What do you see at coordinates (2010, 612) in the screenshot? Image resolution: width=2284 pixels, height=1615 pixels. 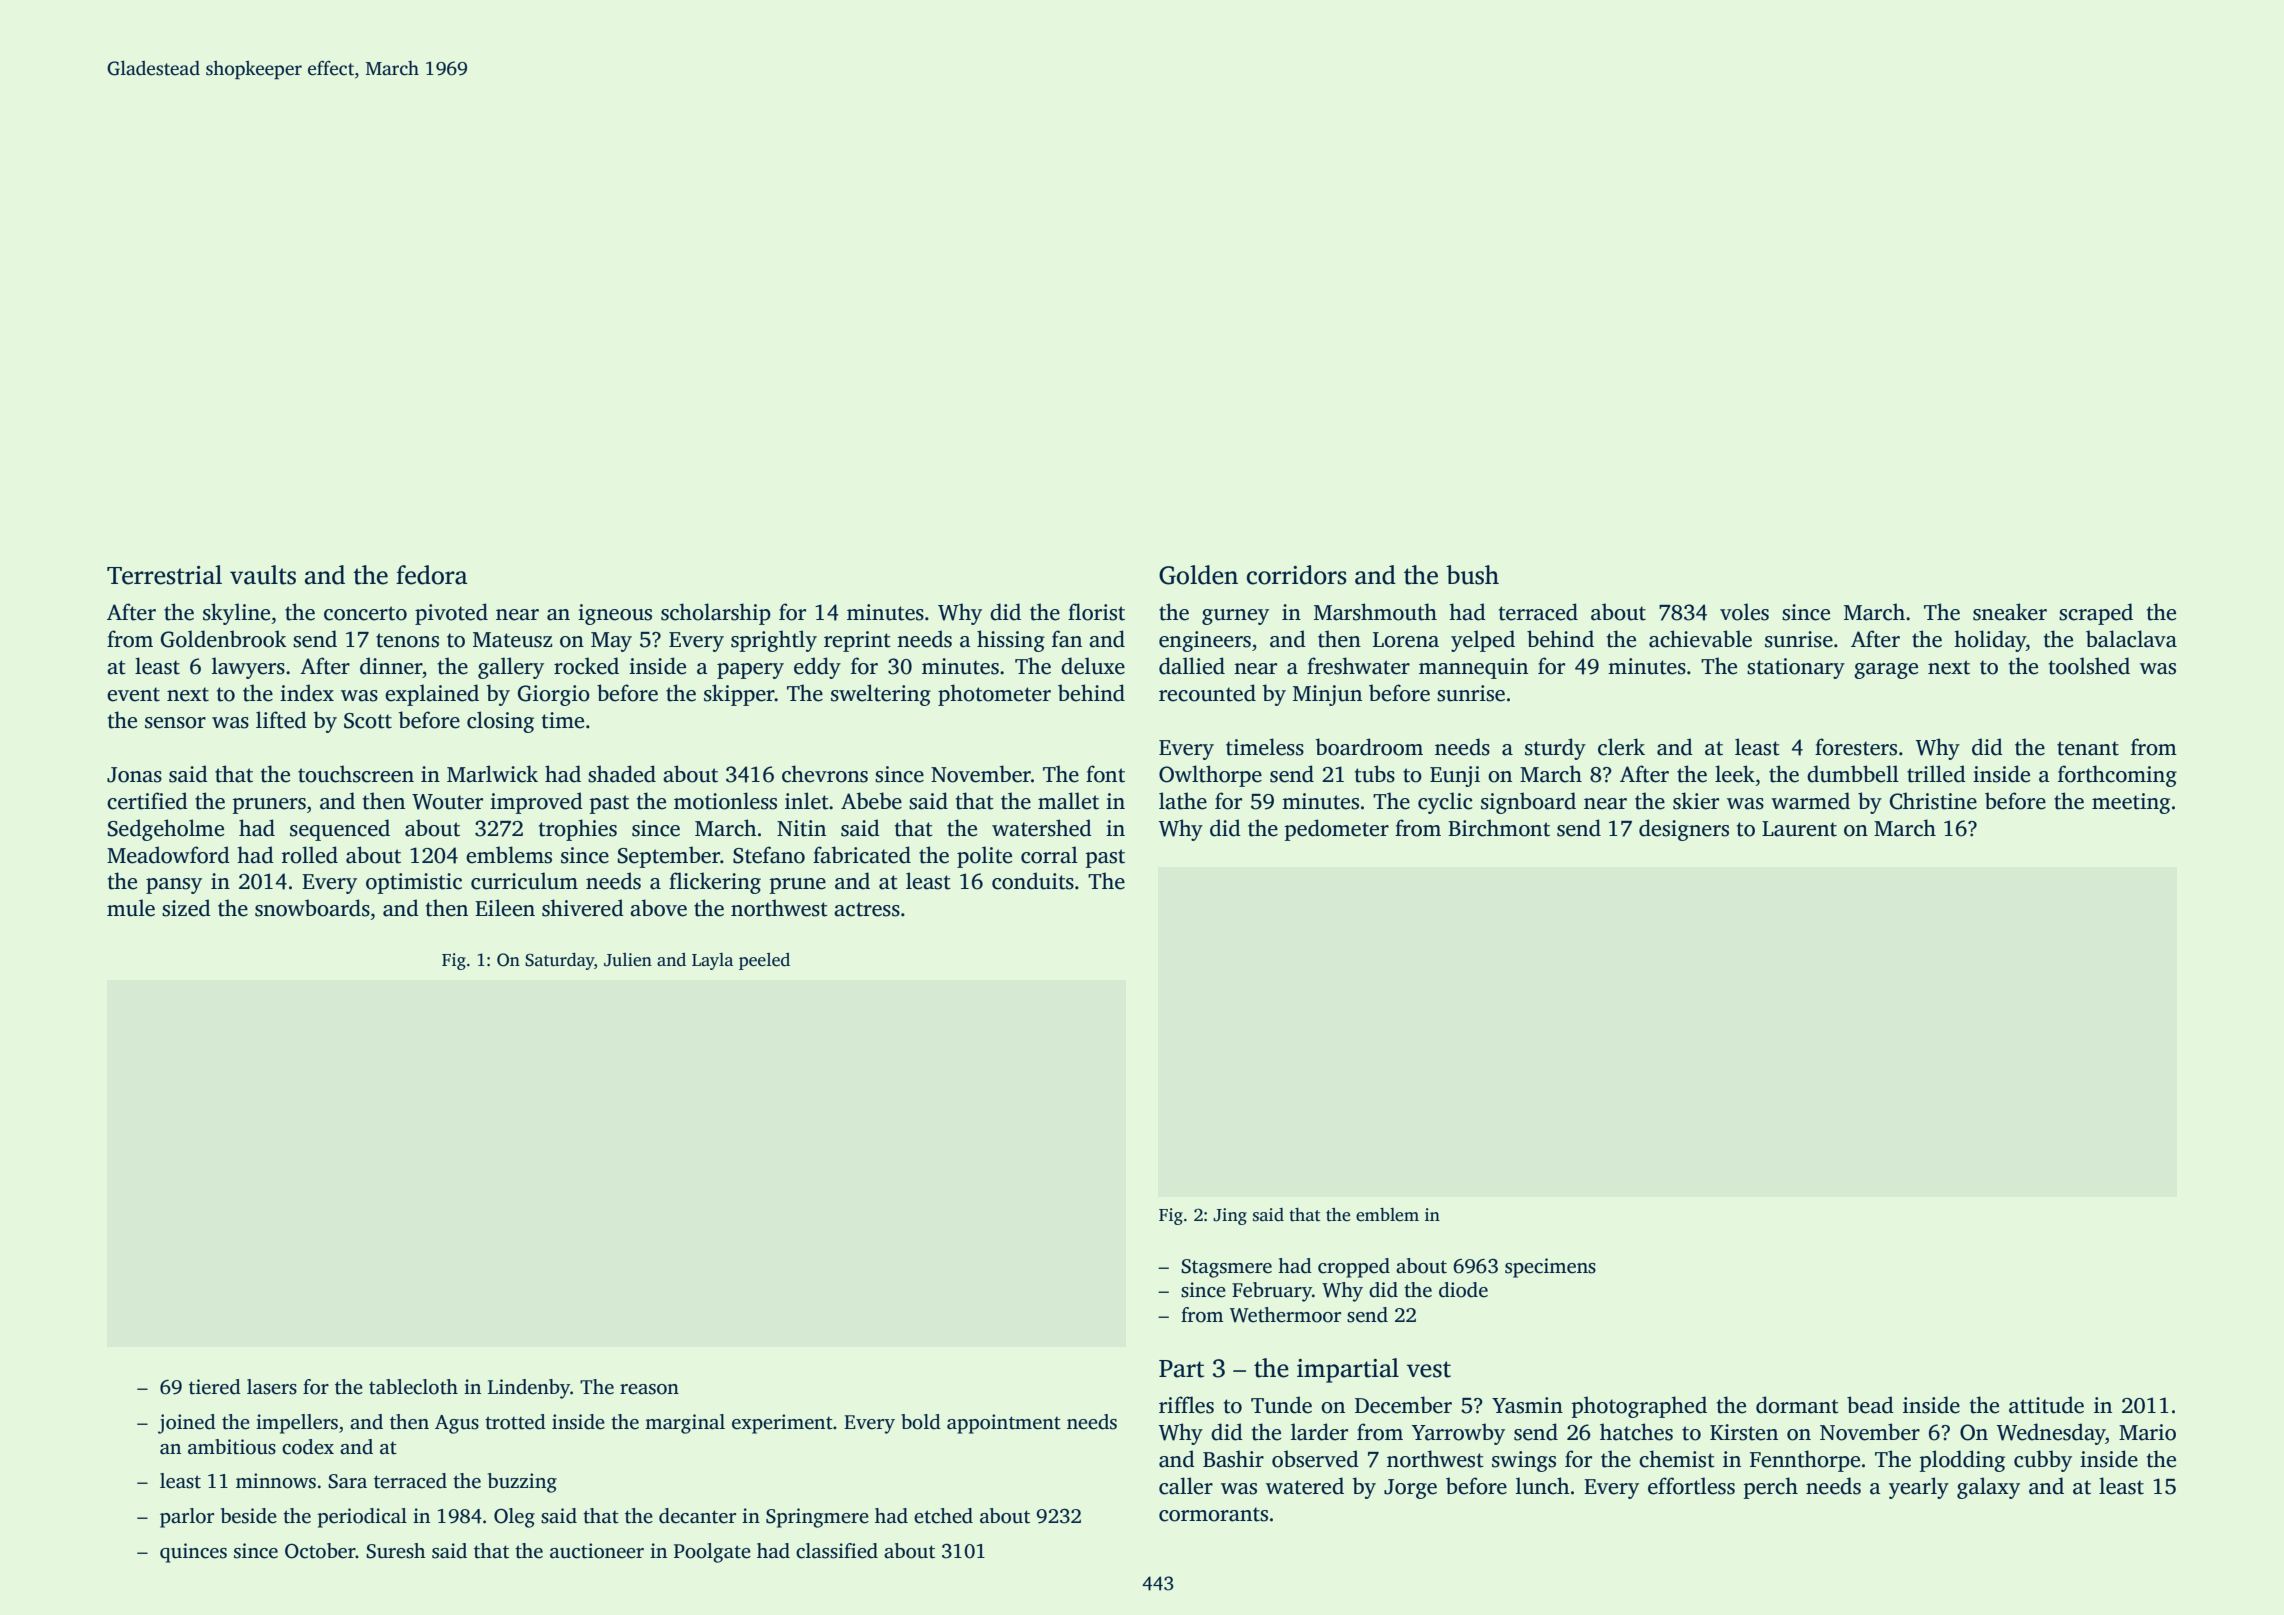 I see `sneaker` at bounding box center [2010, 612].
